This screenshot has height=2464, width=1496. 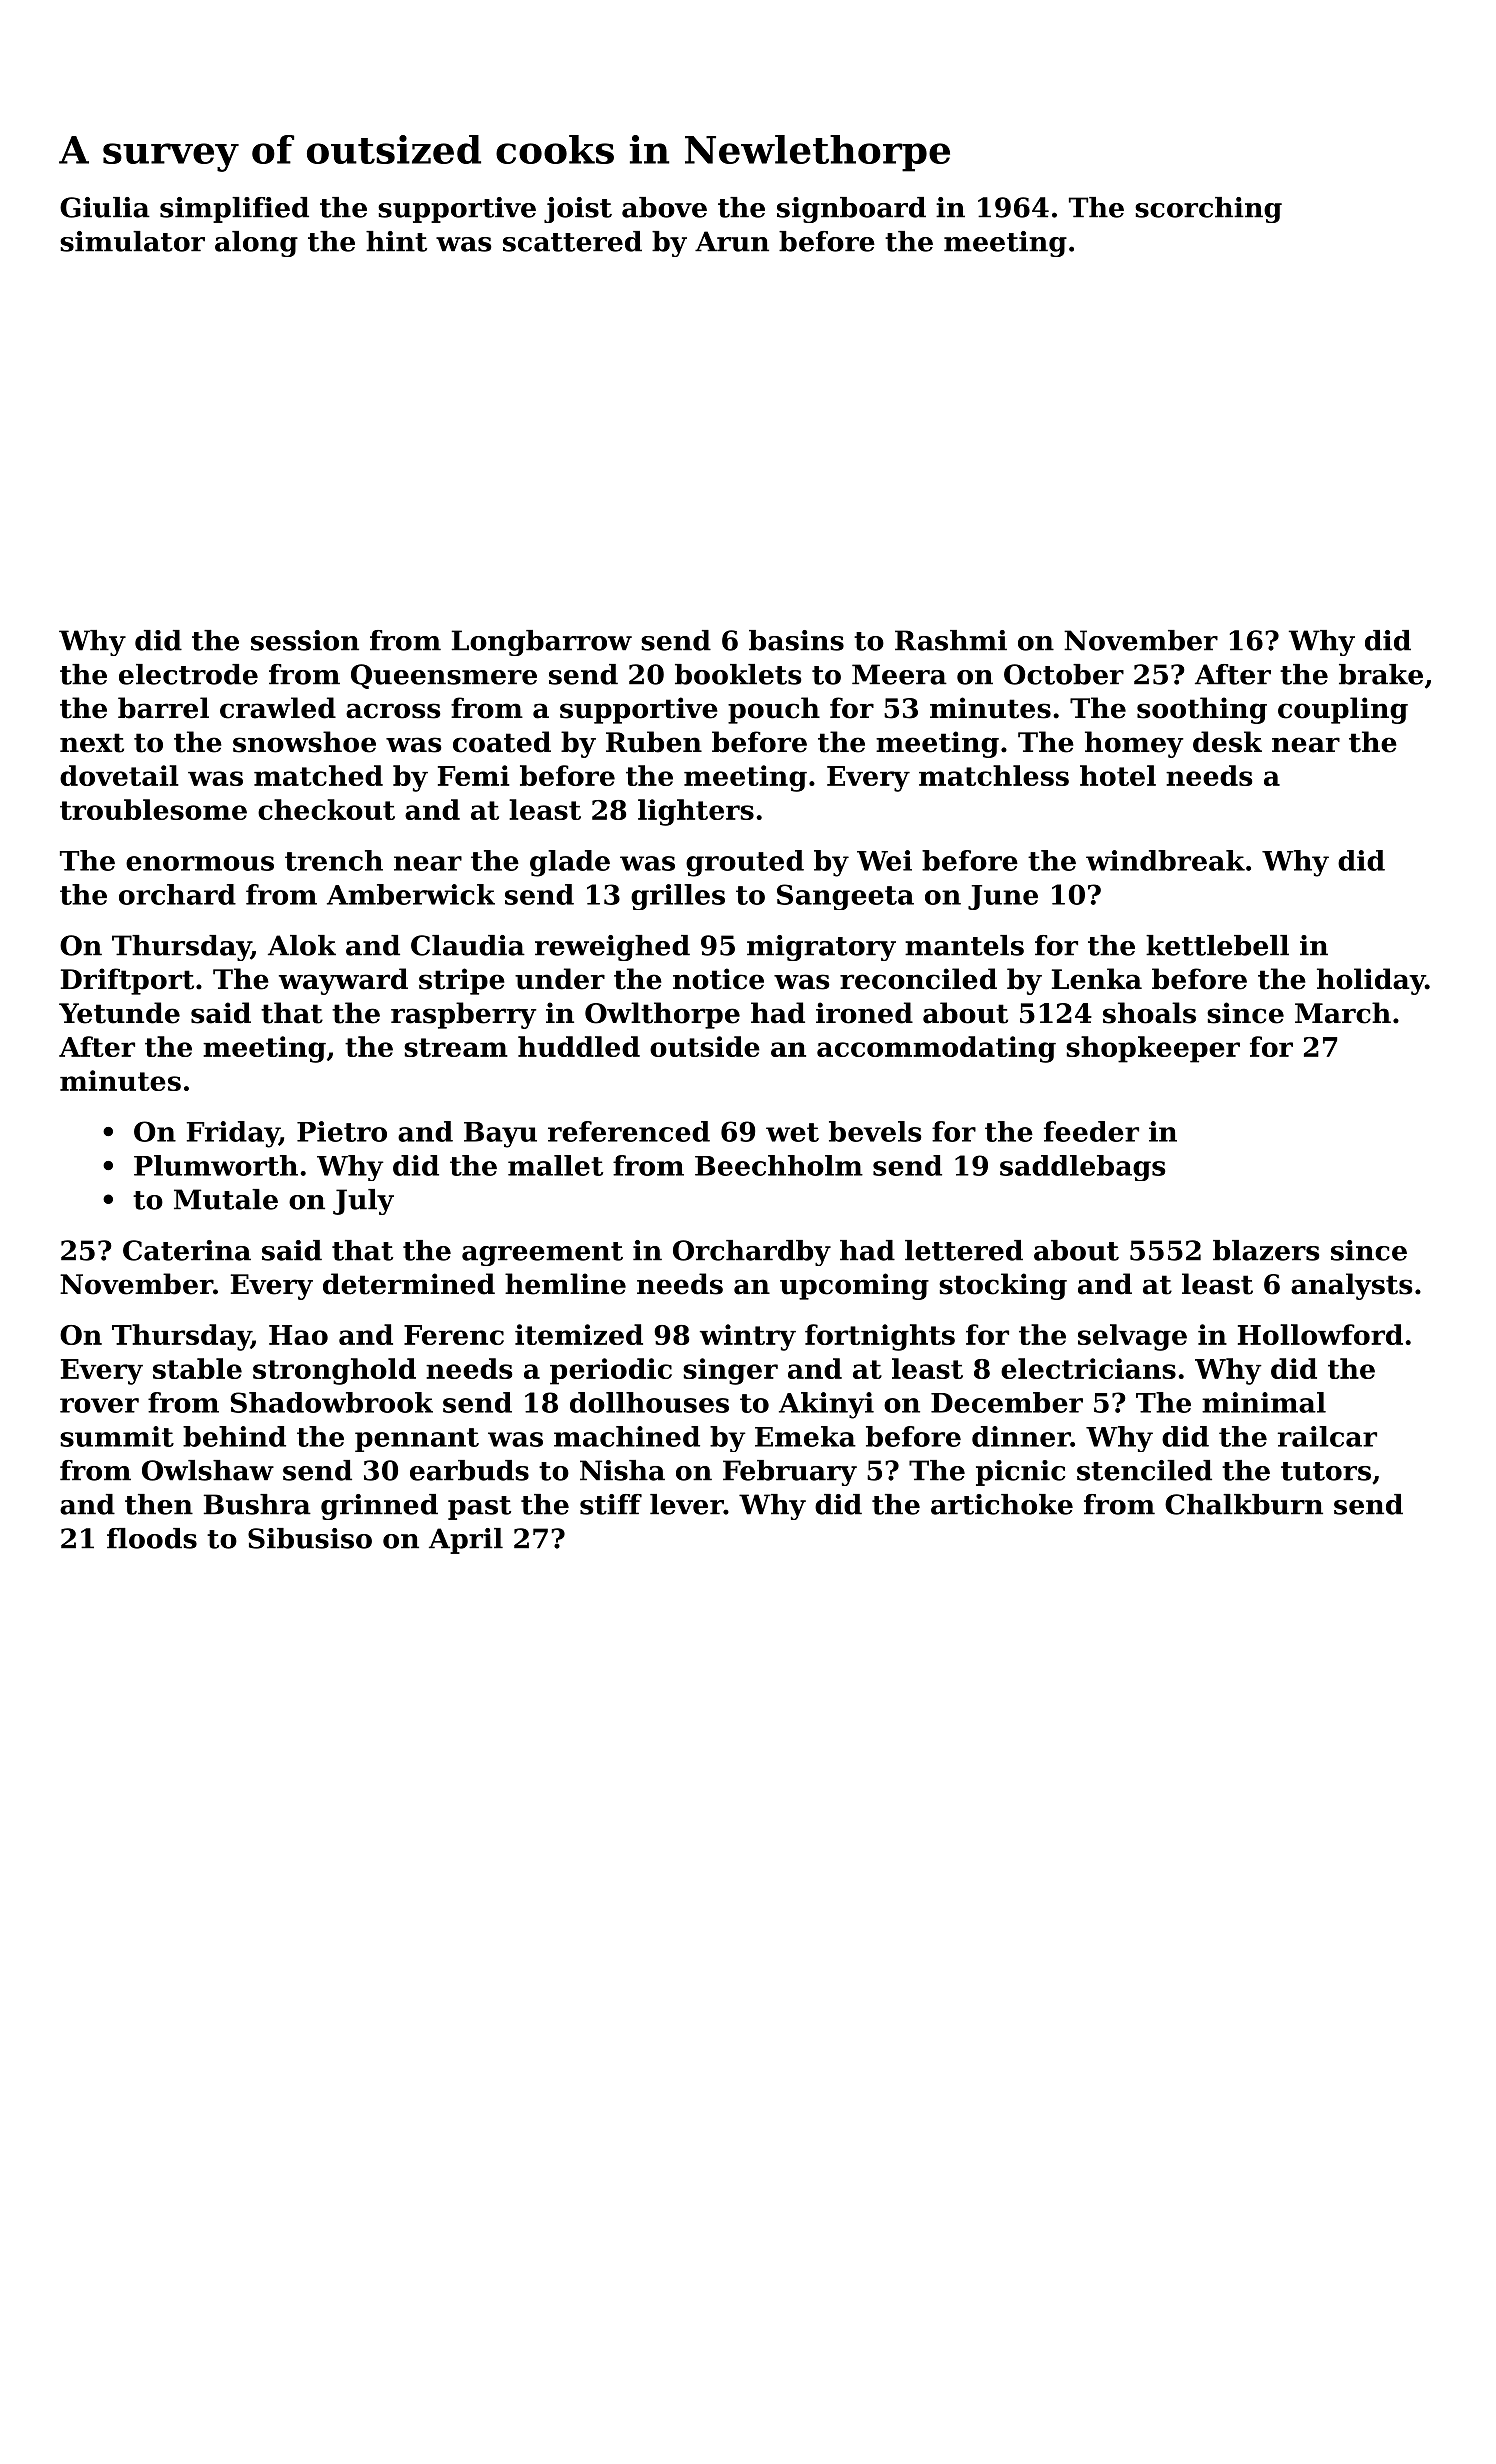 I want to click on scattered, so click(x=572, y=241).
